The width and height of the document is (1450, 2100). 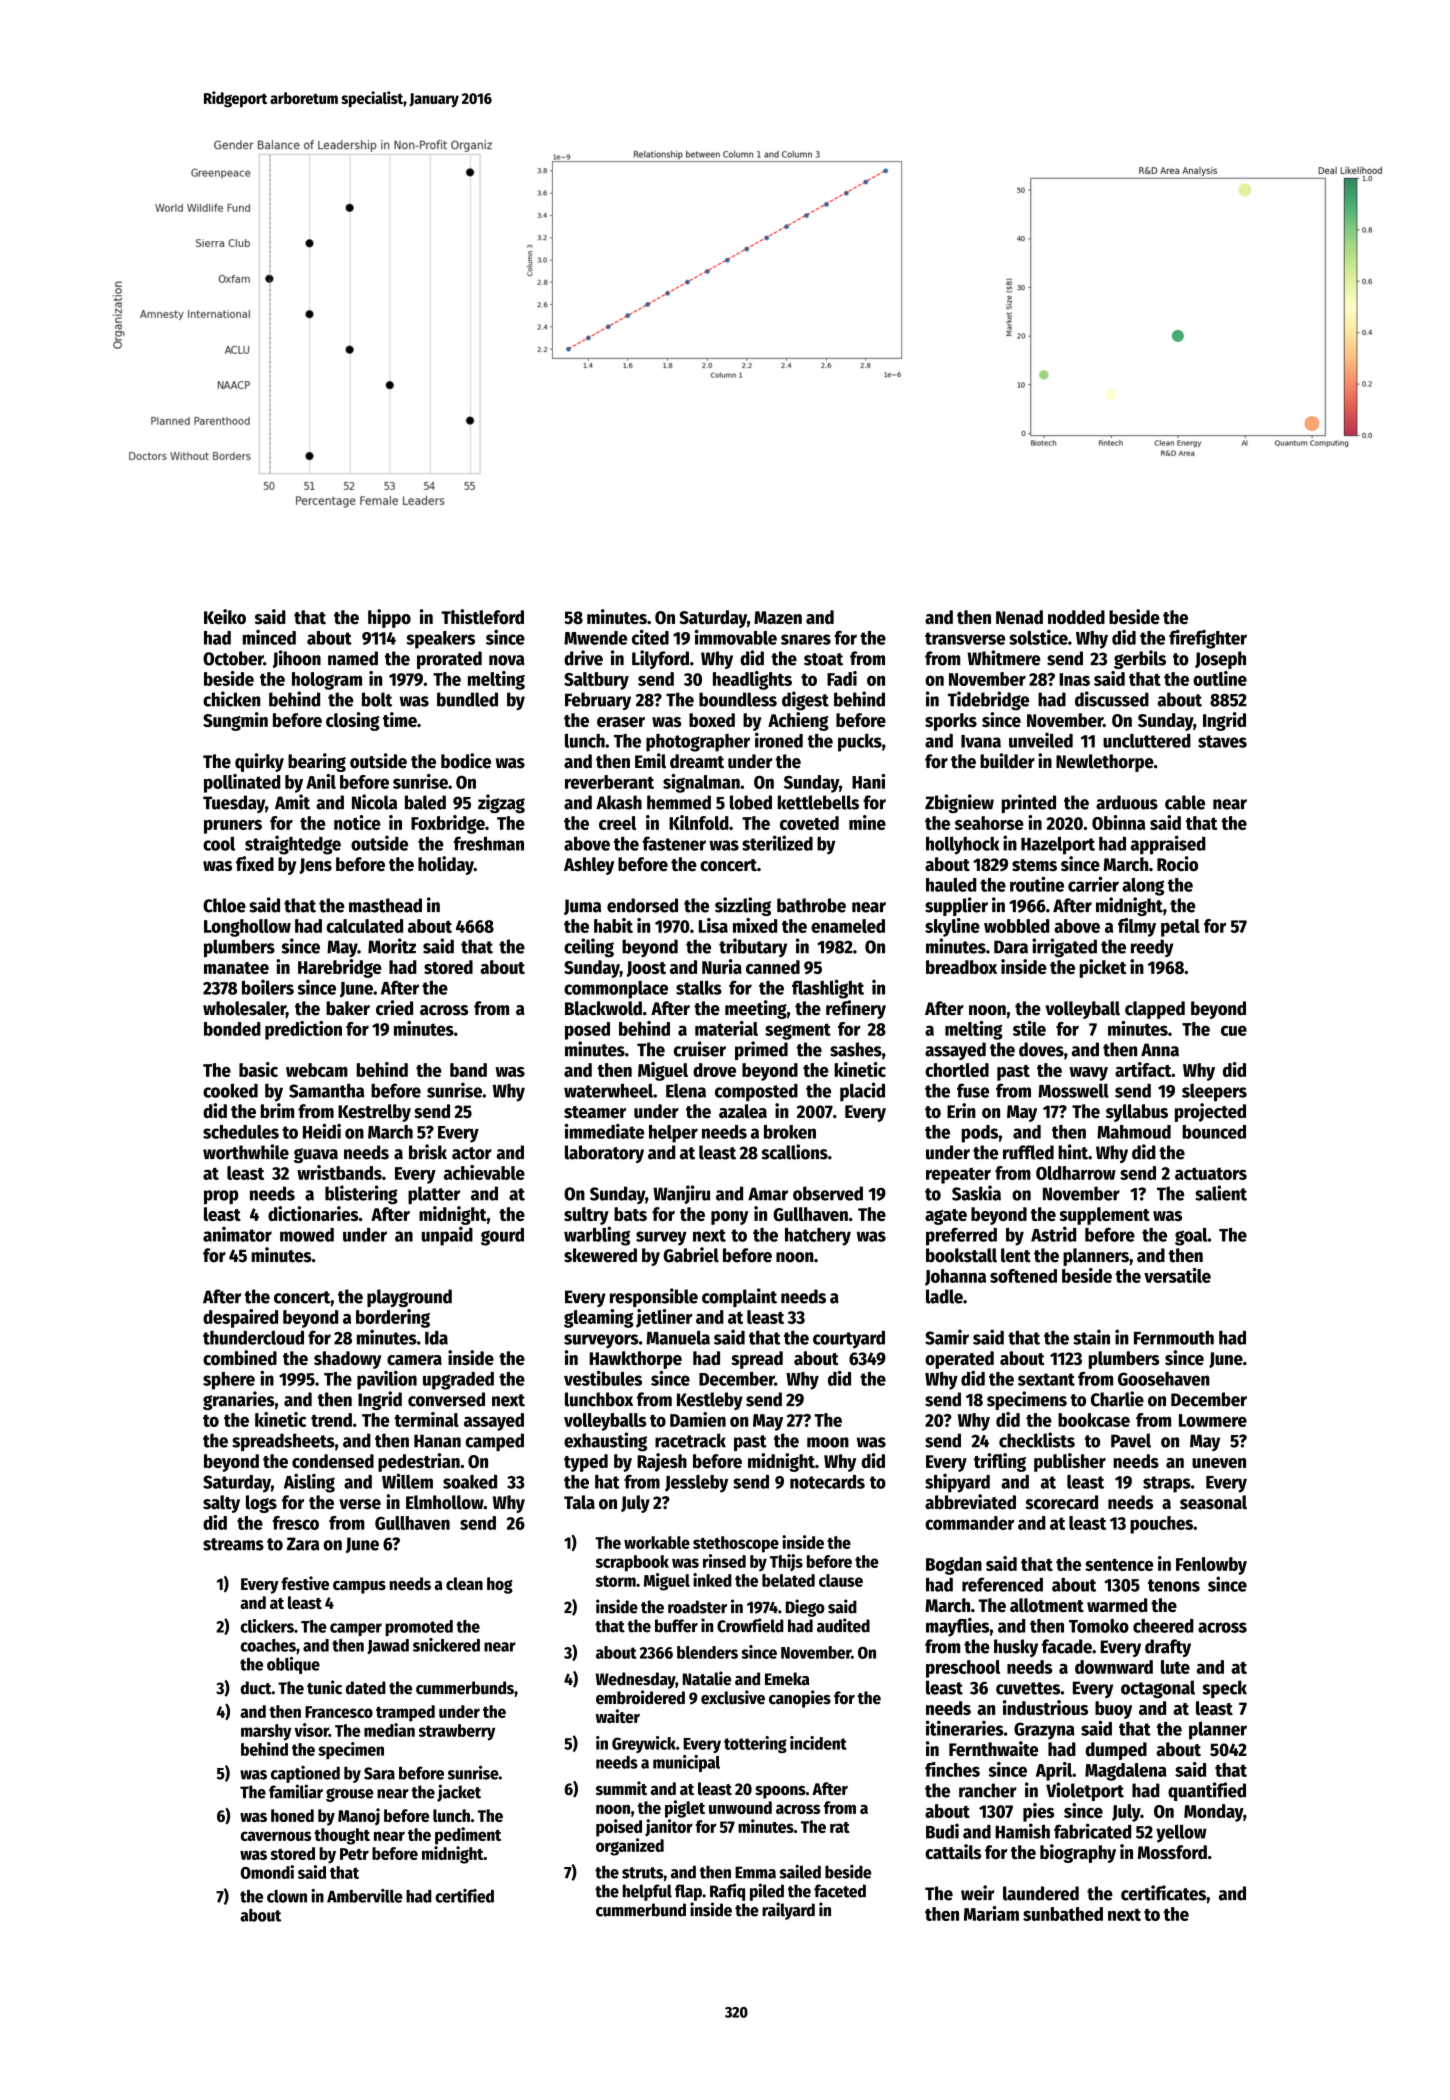 I want to click on dictionaries, so click(x=313, y=1213).
